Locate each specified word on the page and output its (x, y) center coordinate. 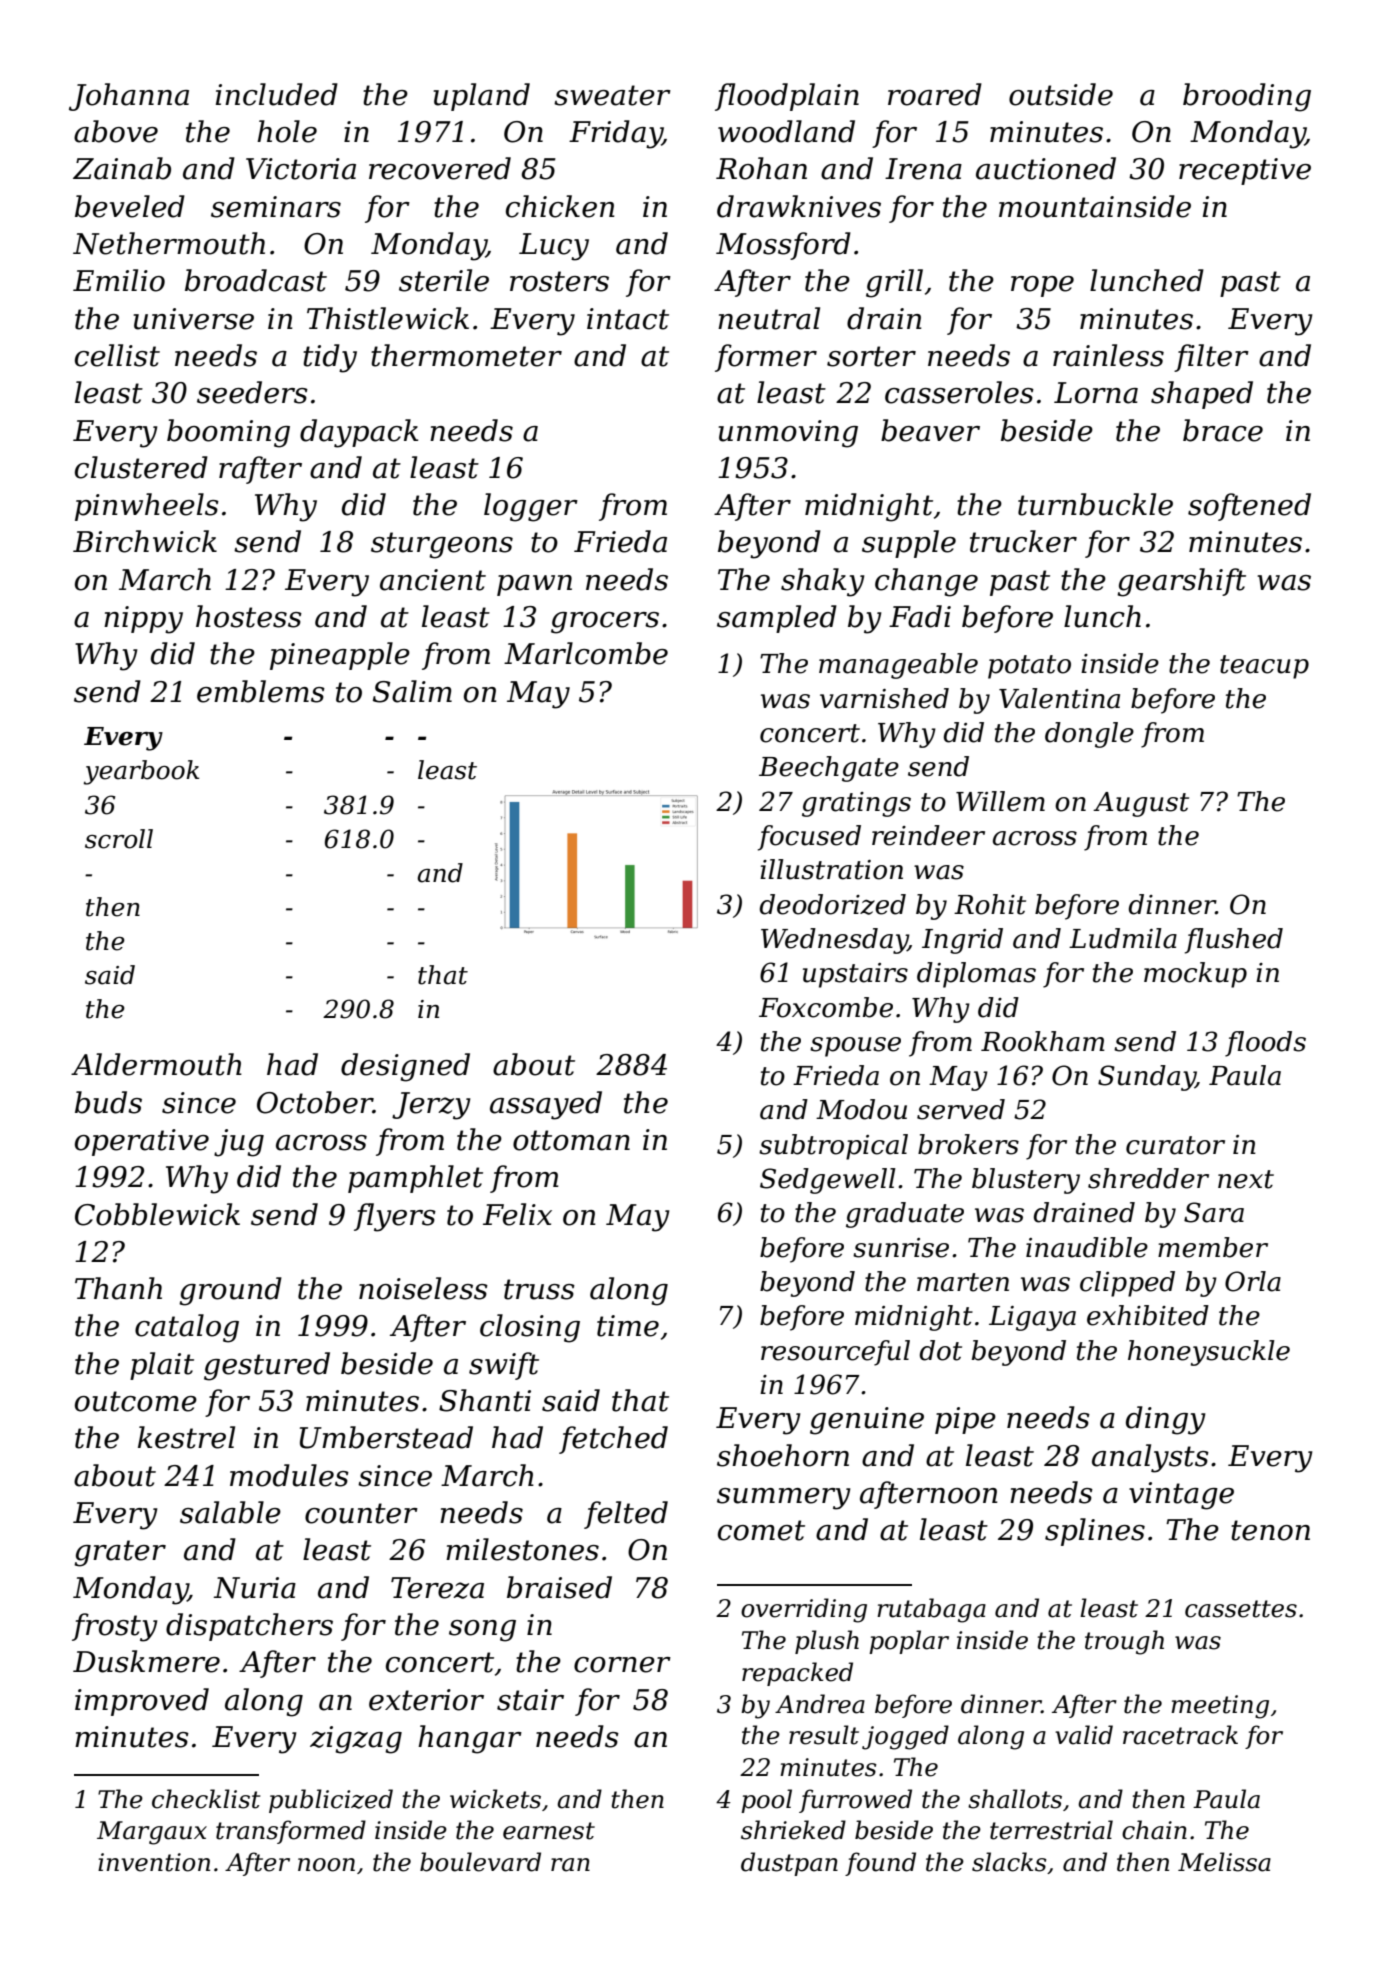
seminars (276, 207)
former (766, 358)
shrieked (793, 1830)
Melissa (1224, 1862)
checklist (206, 1799)
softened (1249, 507)
